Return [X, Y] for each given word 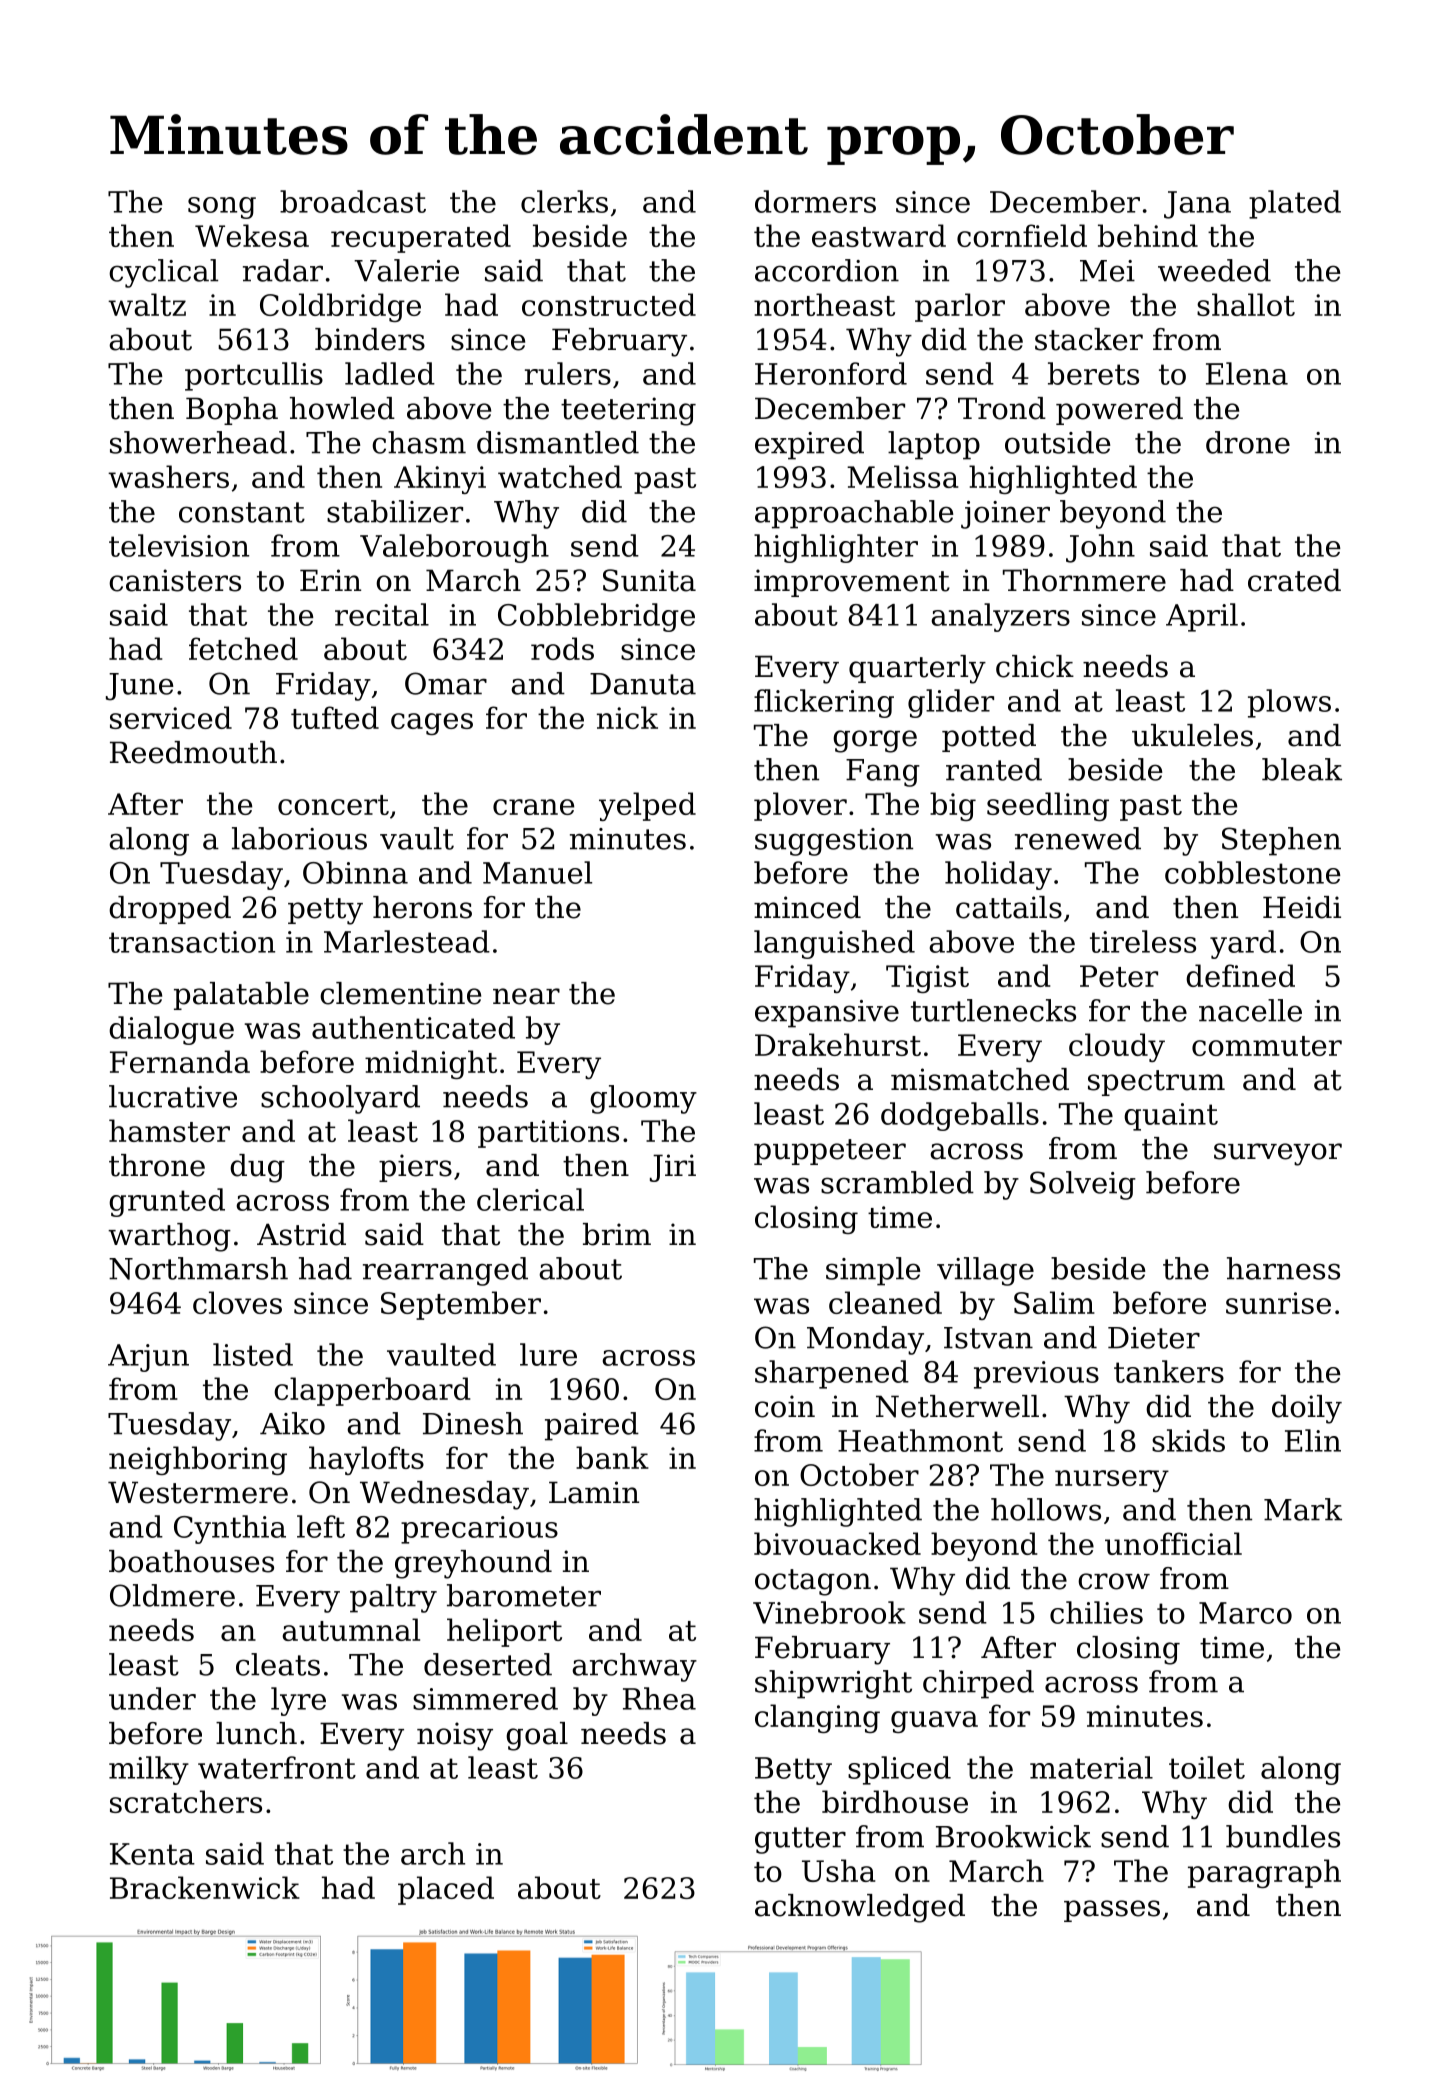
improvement [852, 583]
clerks [564, 201]
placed [446, 1890]
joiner [1005, 515]
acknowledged [860, 1908]
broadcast [353, 201]
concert [333, 805]
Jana [1197, 205]
